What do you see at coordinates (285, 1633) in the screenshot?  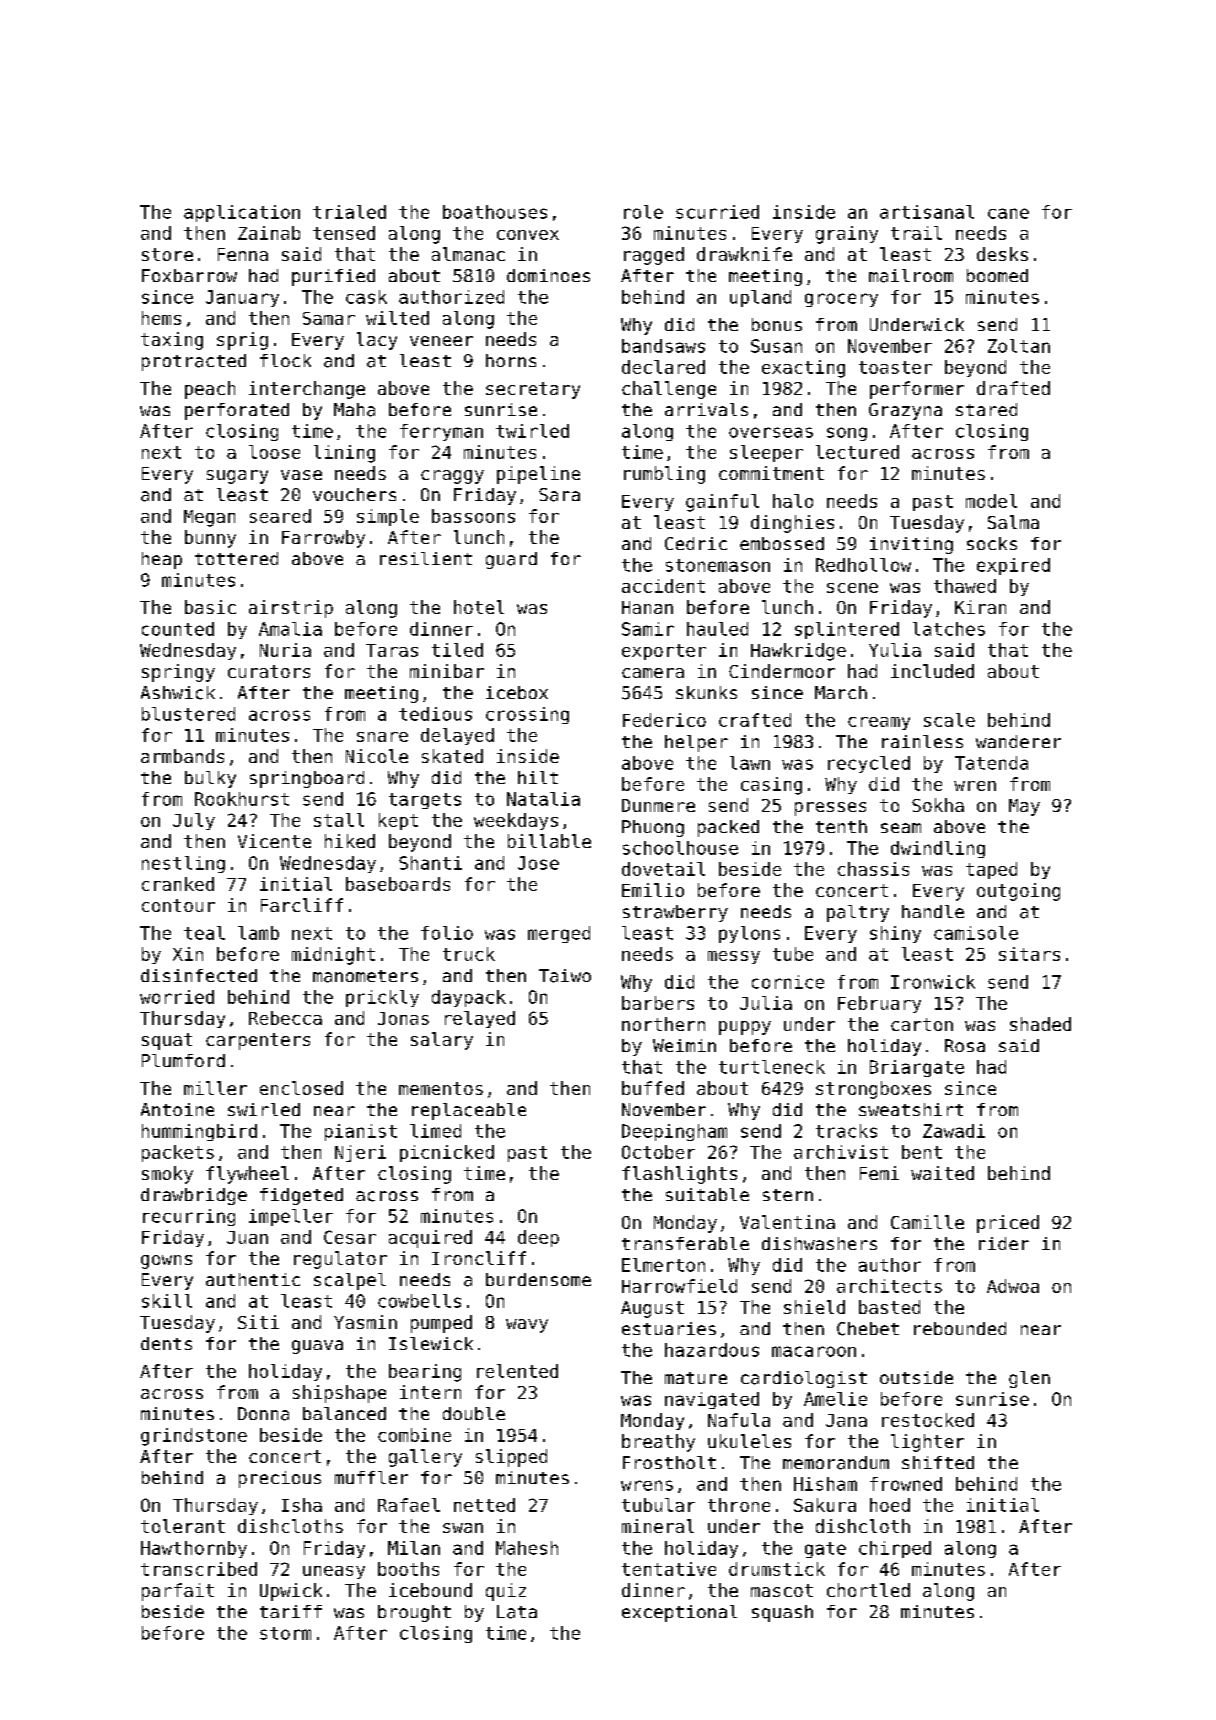 I see `storm` at bounding box center [285, 1633].
